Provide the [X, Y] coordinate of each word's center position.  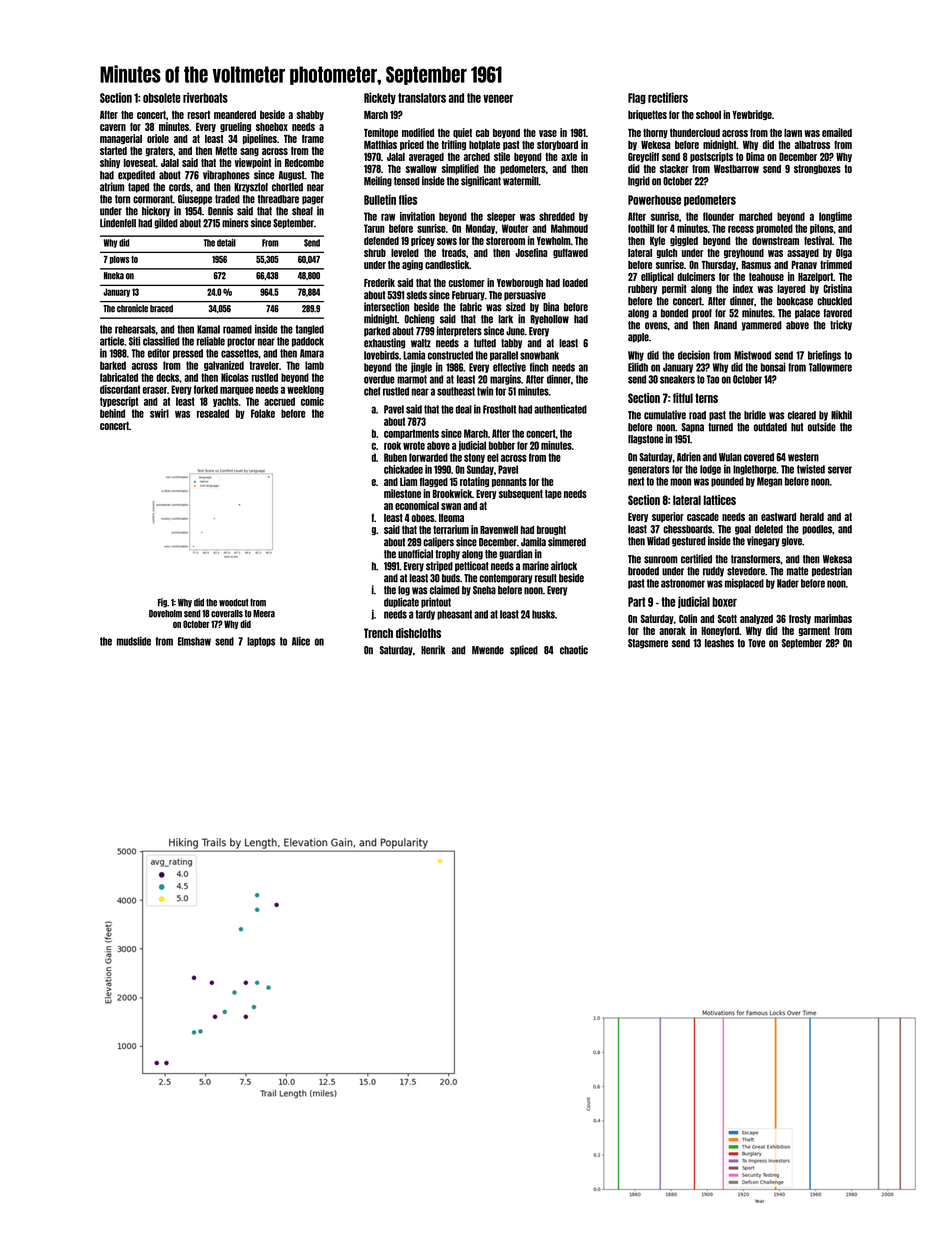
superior [668, 517]
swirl [159, 413]
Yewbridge [752, 115]
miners [235, 223]
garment [814, 631]
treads [454, 253]
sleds [416, 295]
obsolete [162, 98]
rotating [474, 482]
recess [741, 229]
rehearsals [135, 329]
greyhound [744, 253]
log [404, 591]
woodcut [233, 603]
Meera [264, 614]
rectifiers [668, 97]
